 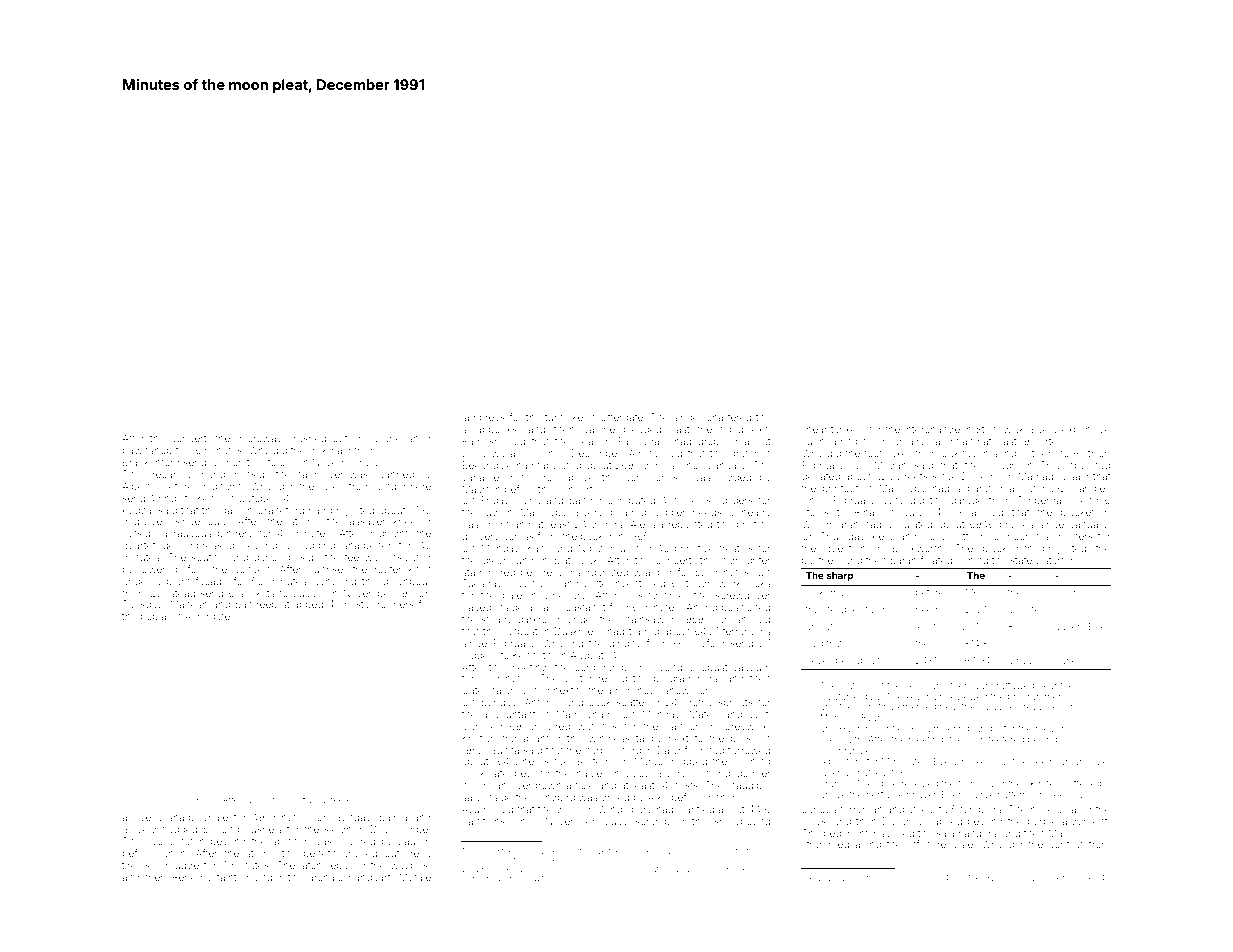 What do you see at coordinates (579, 631) in the screenshot?
I see `Duskmere` at bounding box center [579, 631].
